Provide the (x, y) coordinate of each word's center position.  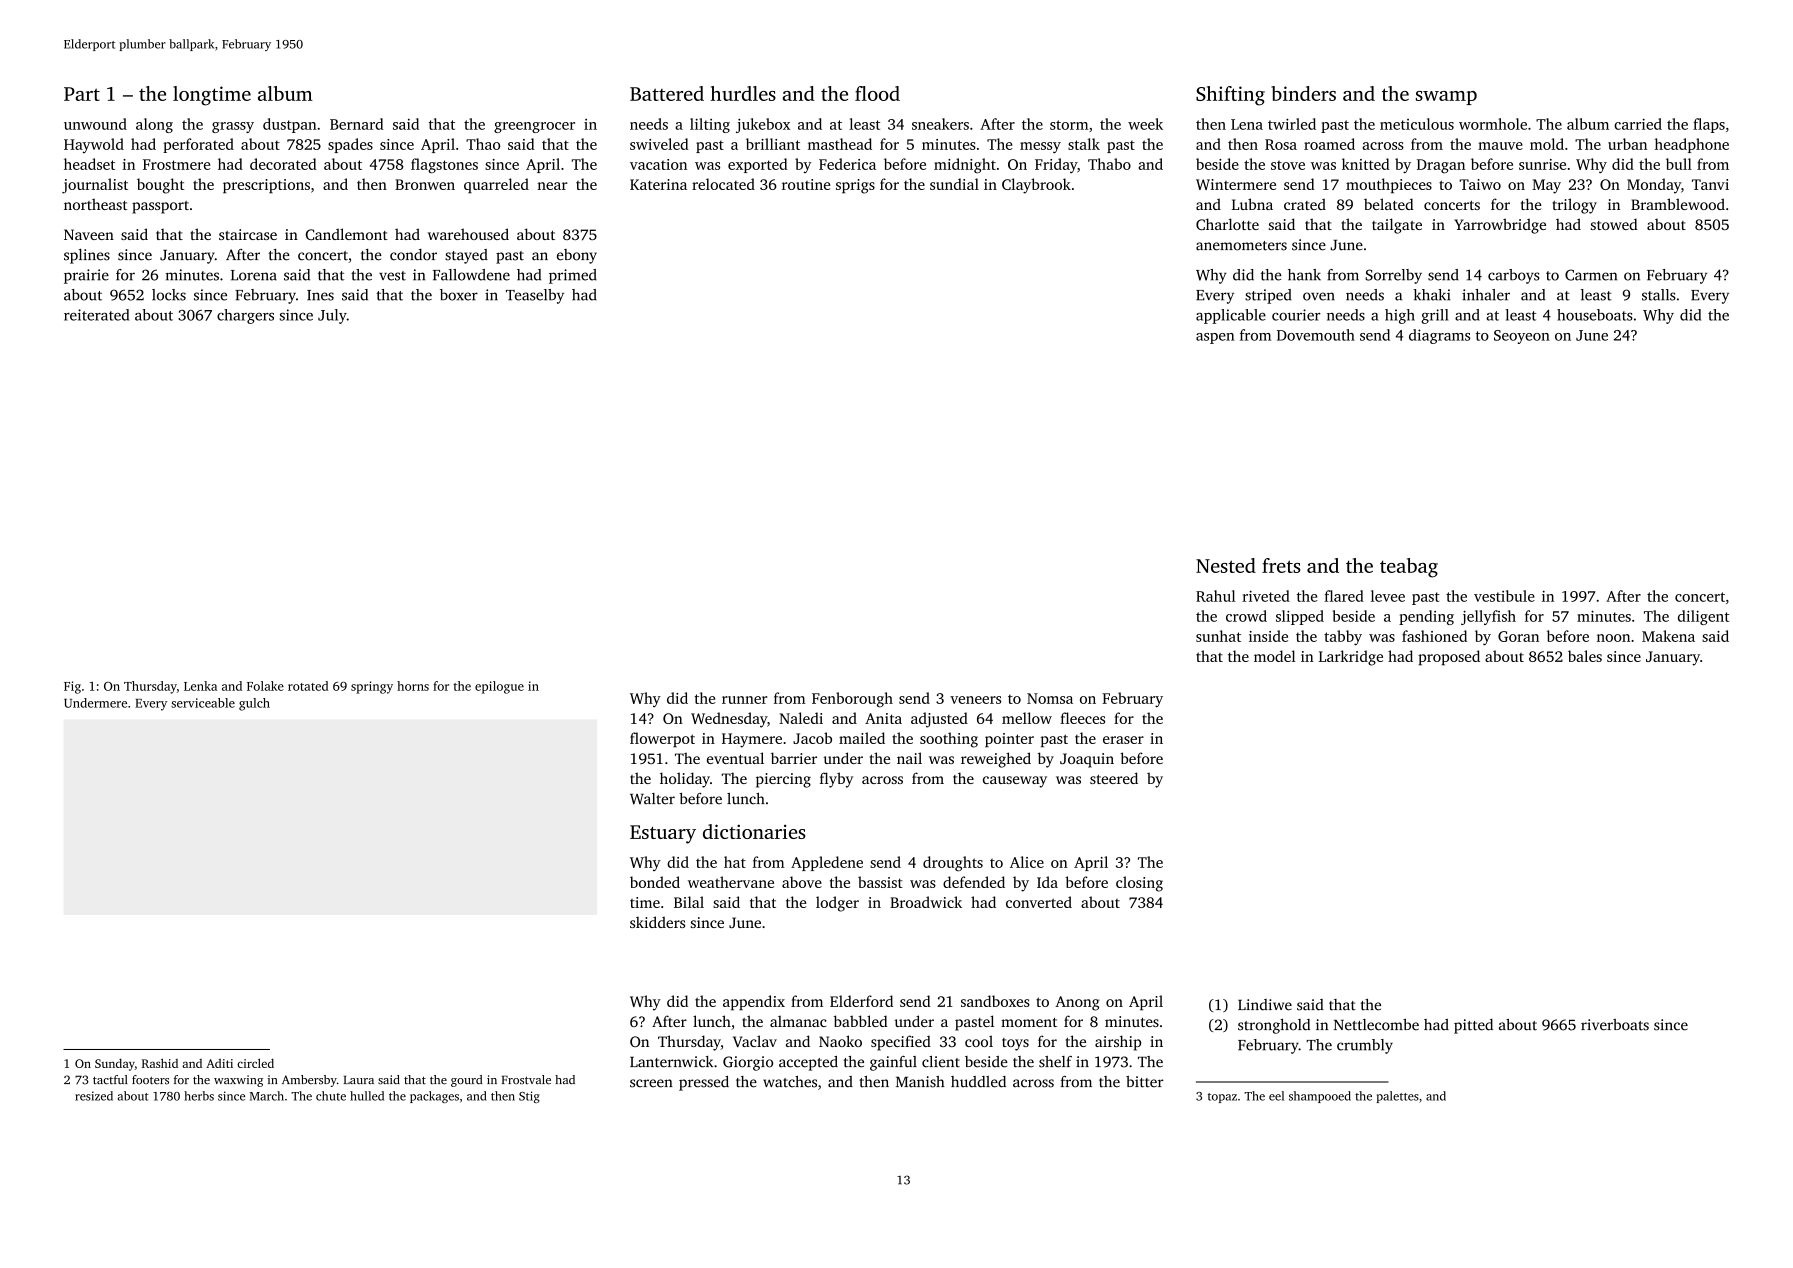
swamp (1446, 98)
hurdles (743, 93)
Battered (667, 93)
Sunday (115, 1065)
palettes (1397, 1097)
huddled (978, 1082)
